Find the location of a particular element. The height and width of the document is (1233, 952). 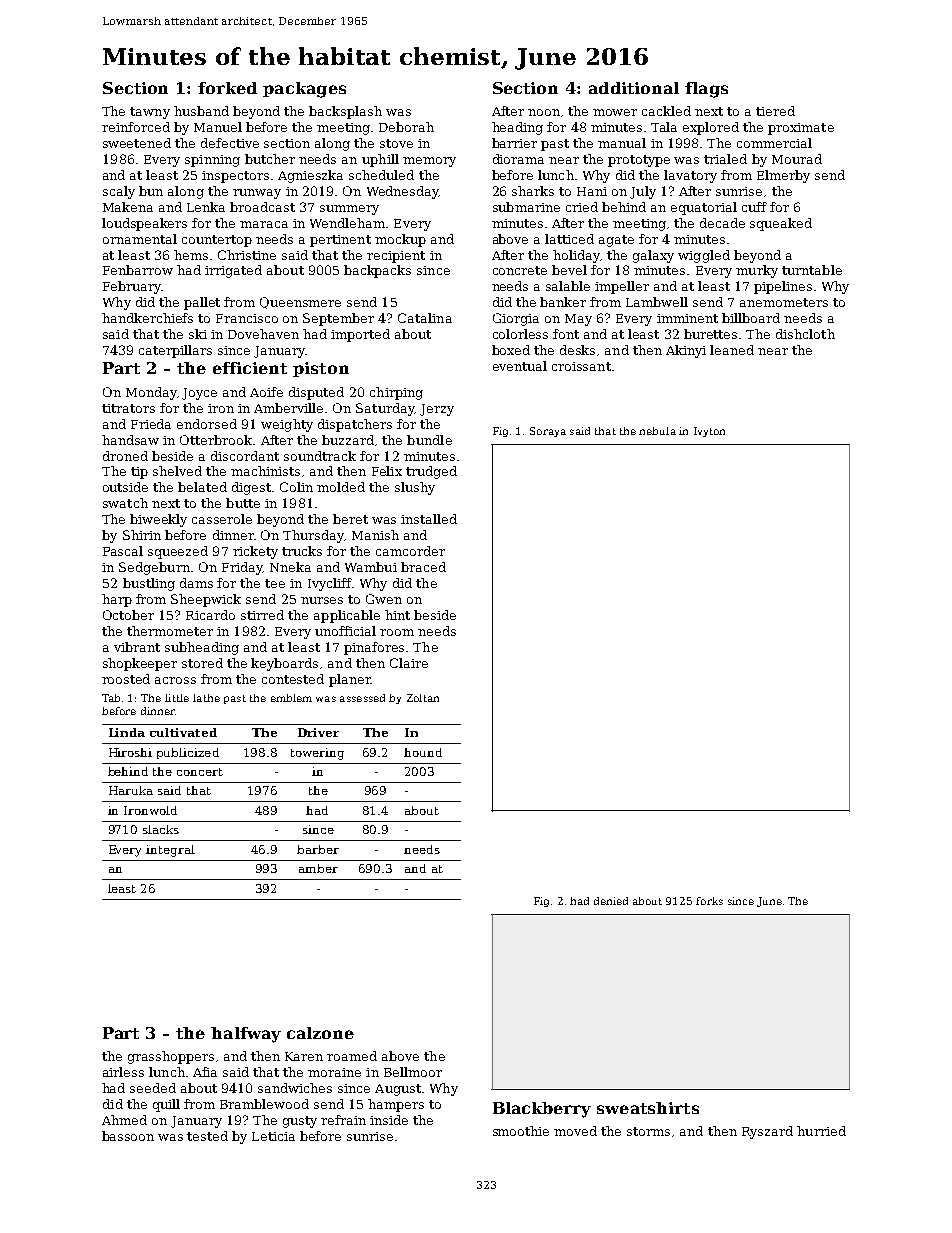

concrete is located at coordinates (520, 270).
